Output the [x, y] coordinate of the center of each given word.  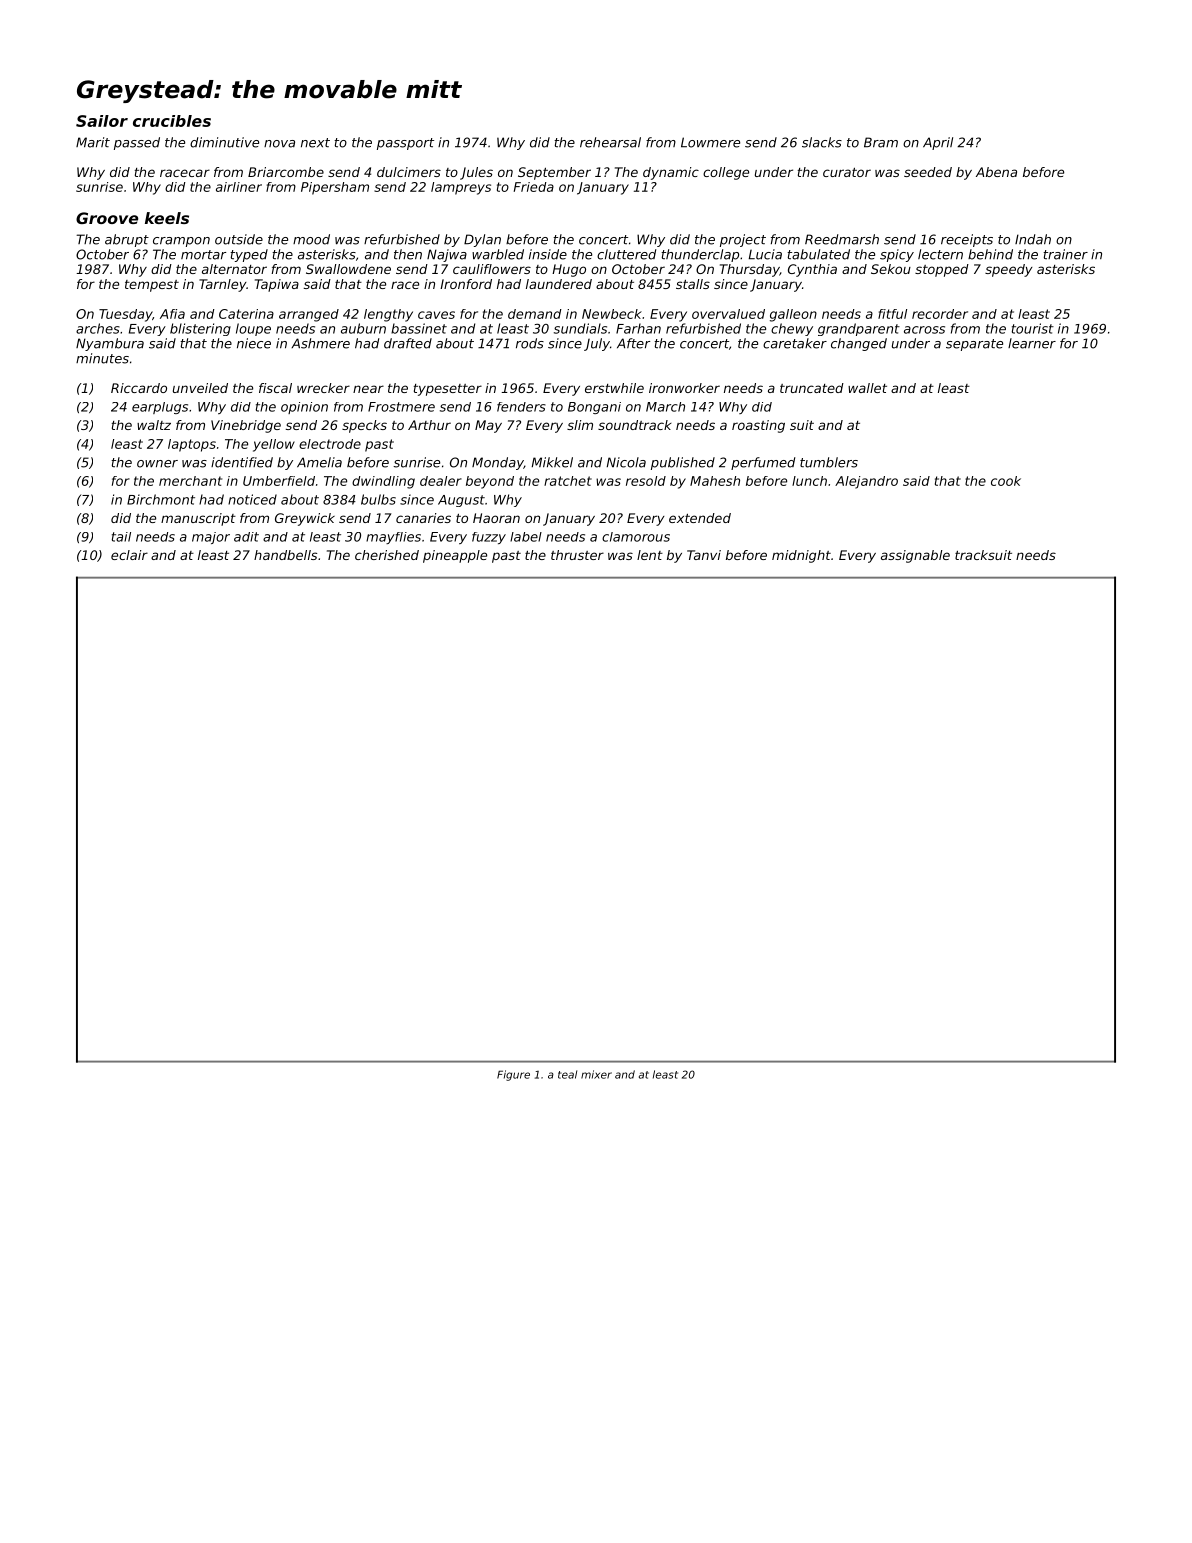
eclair [129, 555]
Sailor [102, 121]
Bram [881, 142]
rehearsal [610, 142]
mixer [596, 1074]
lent [650, 555]
